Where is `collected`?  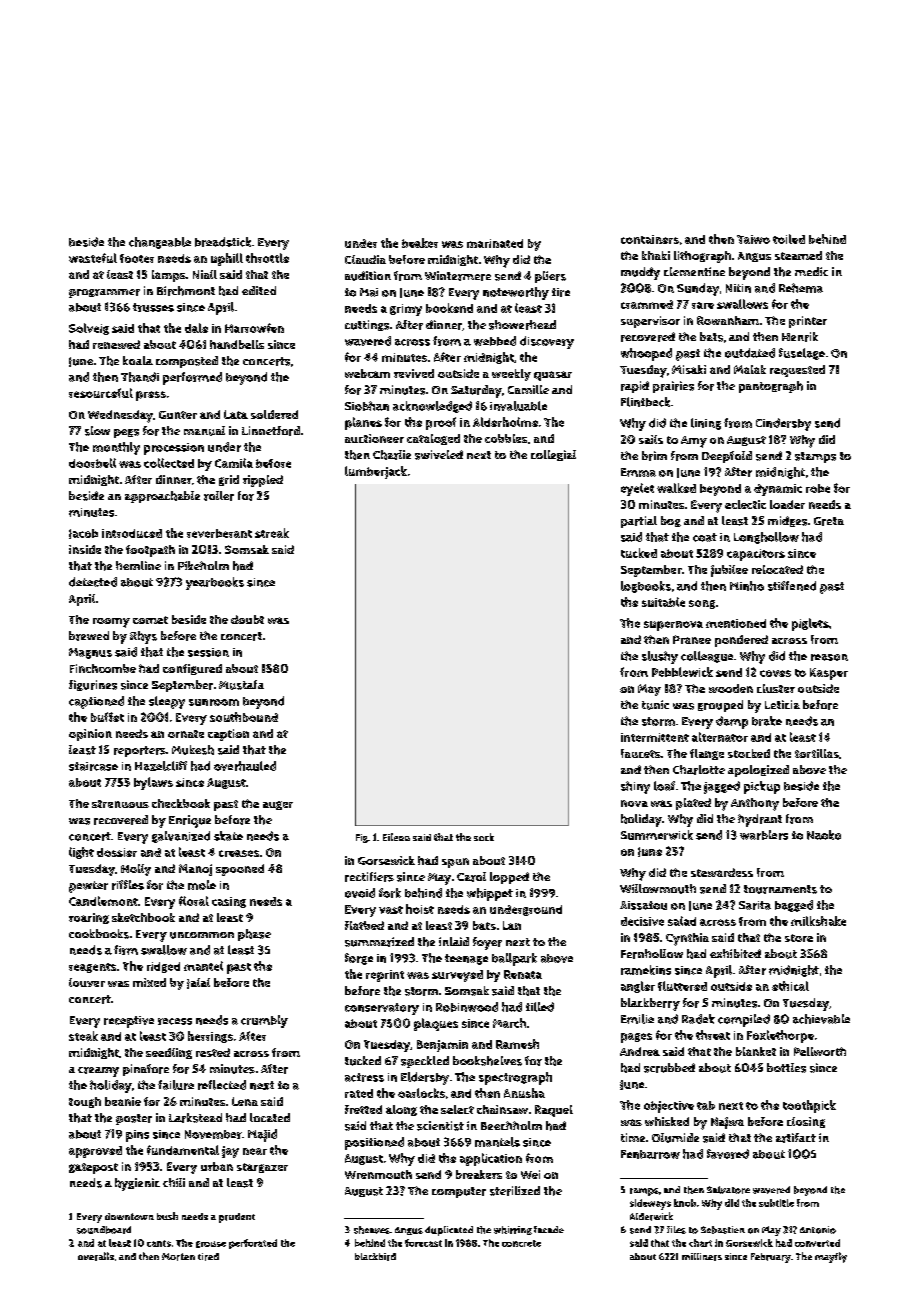 collected is located at coordinates (169, 463).
